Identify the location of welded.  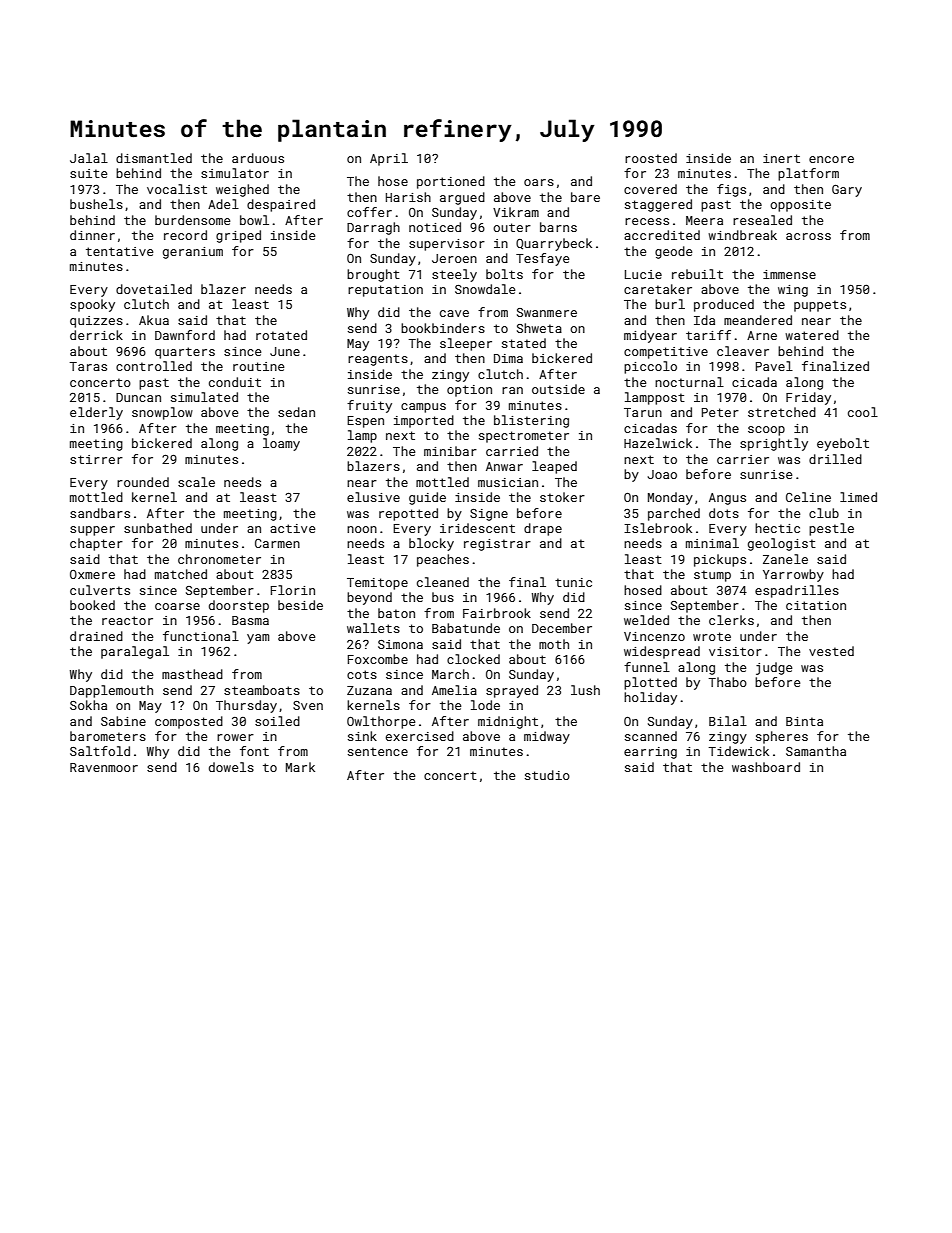
(646, 620).
